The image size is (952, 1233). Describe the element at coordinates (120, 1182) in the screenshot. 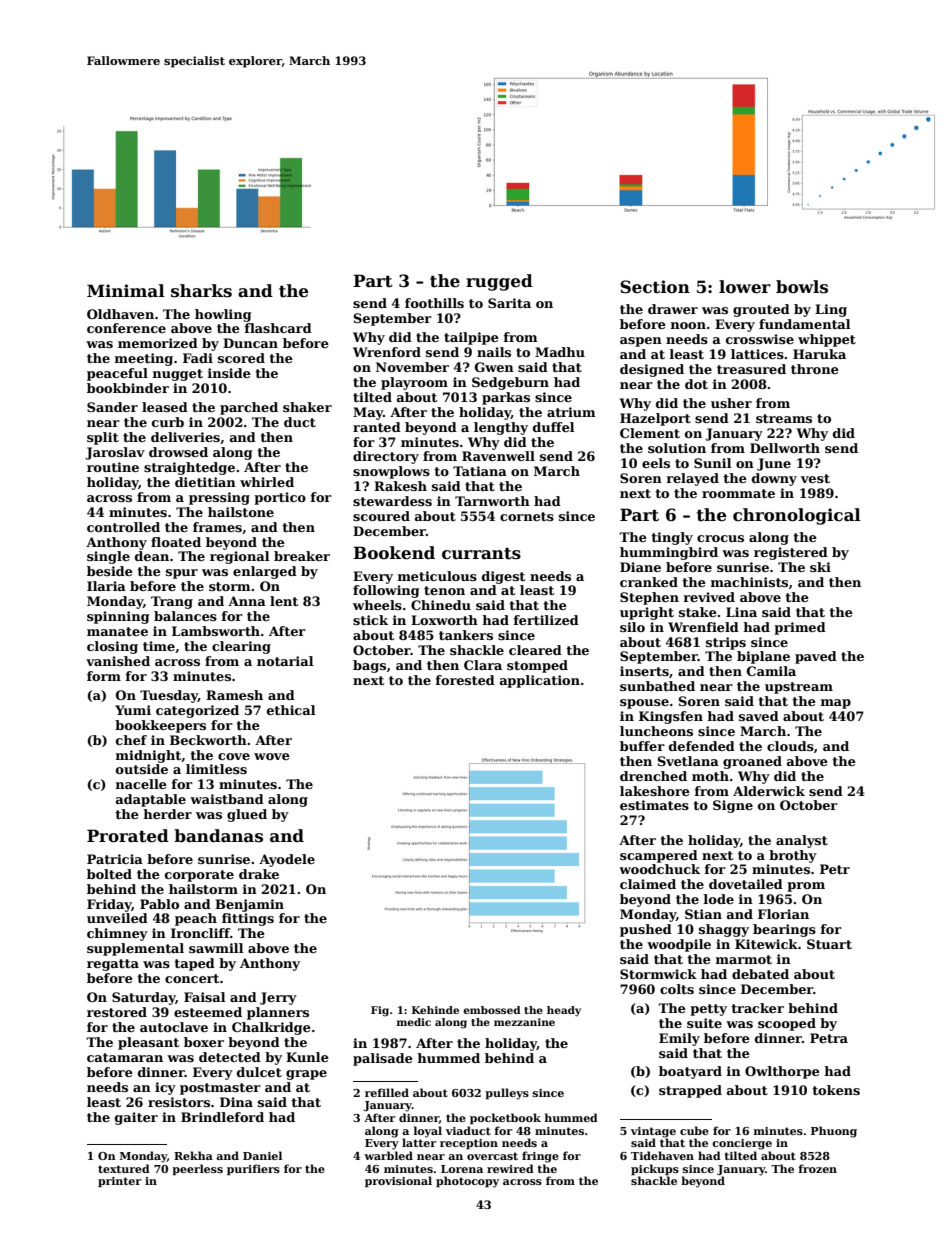

I see `printer` at that location.
